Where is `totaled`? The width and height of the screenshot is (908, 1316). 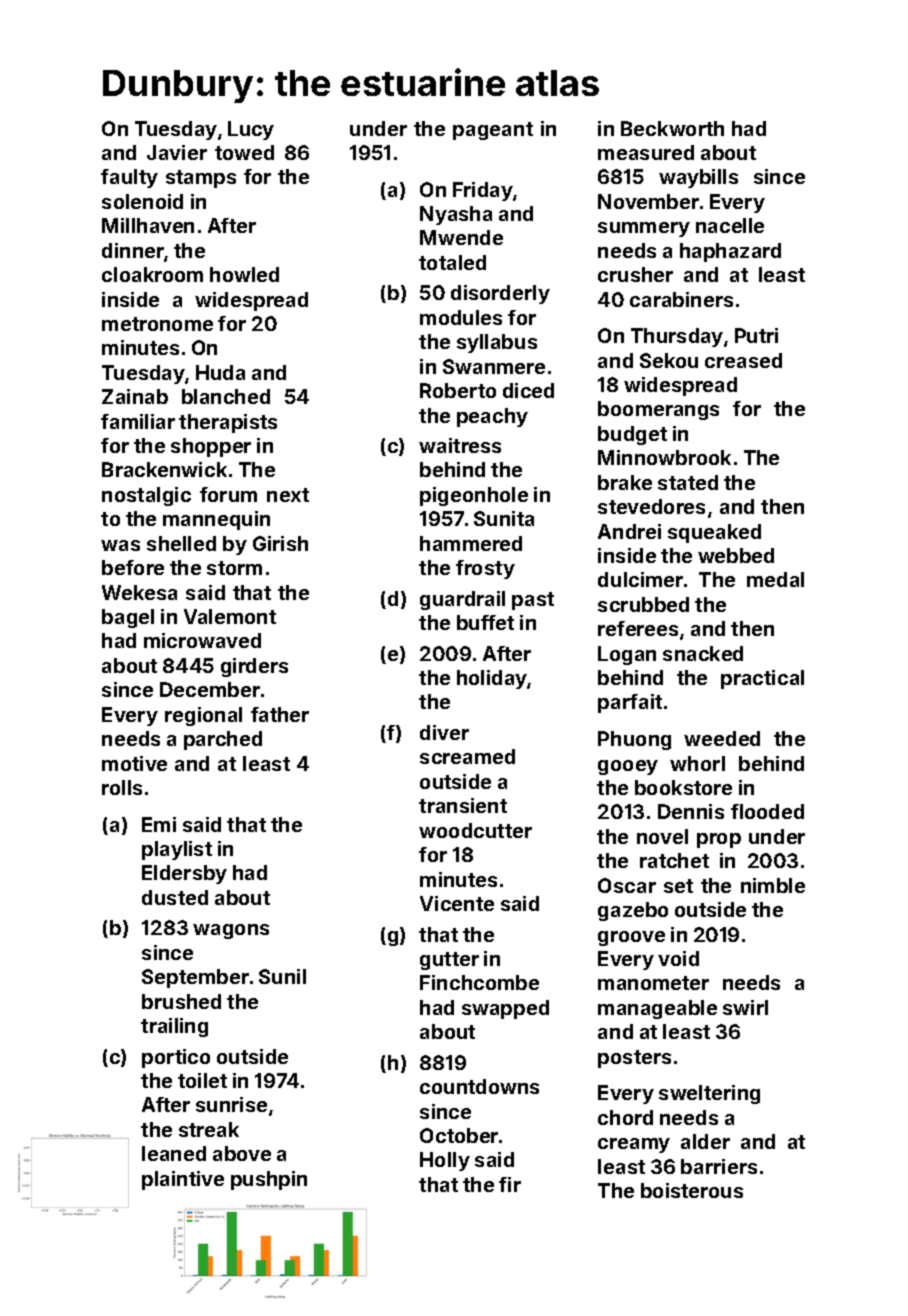 totaled is located at coordinates (452, 262).
